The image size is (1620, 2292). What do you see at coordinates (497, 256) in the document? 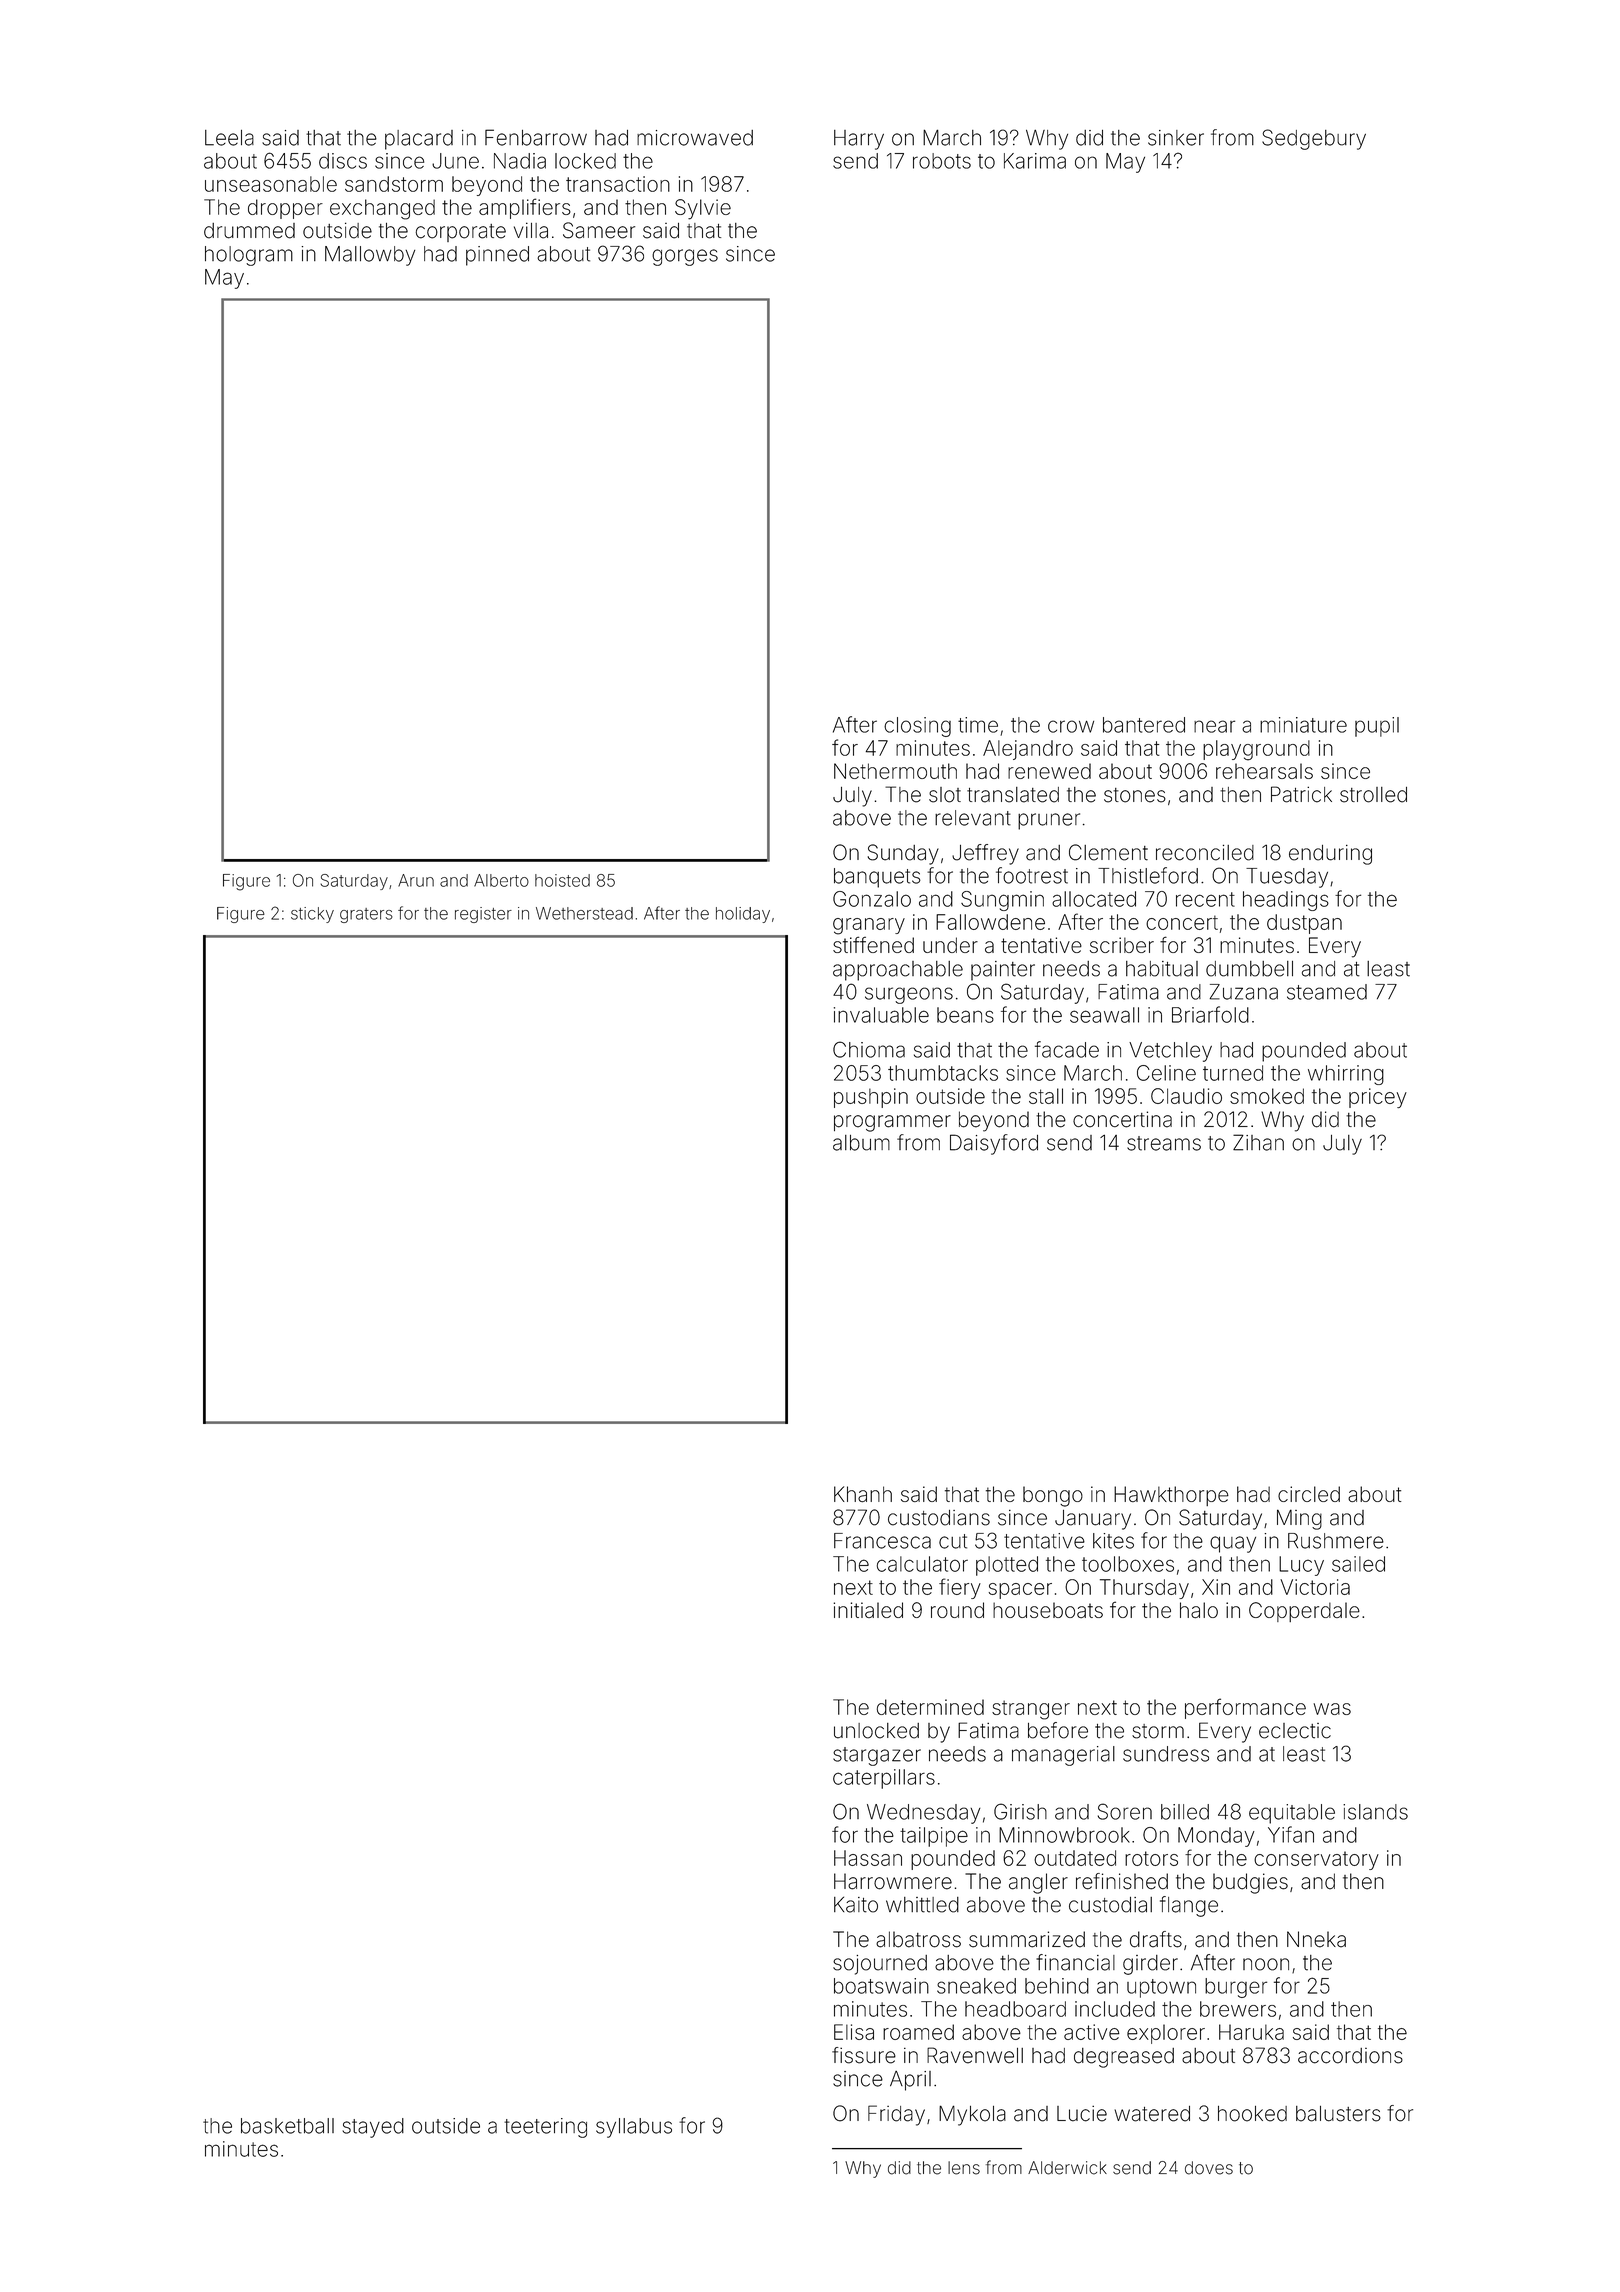
I see `pinned` at bounding box center [497, 256].
